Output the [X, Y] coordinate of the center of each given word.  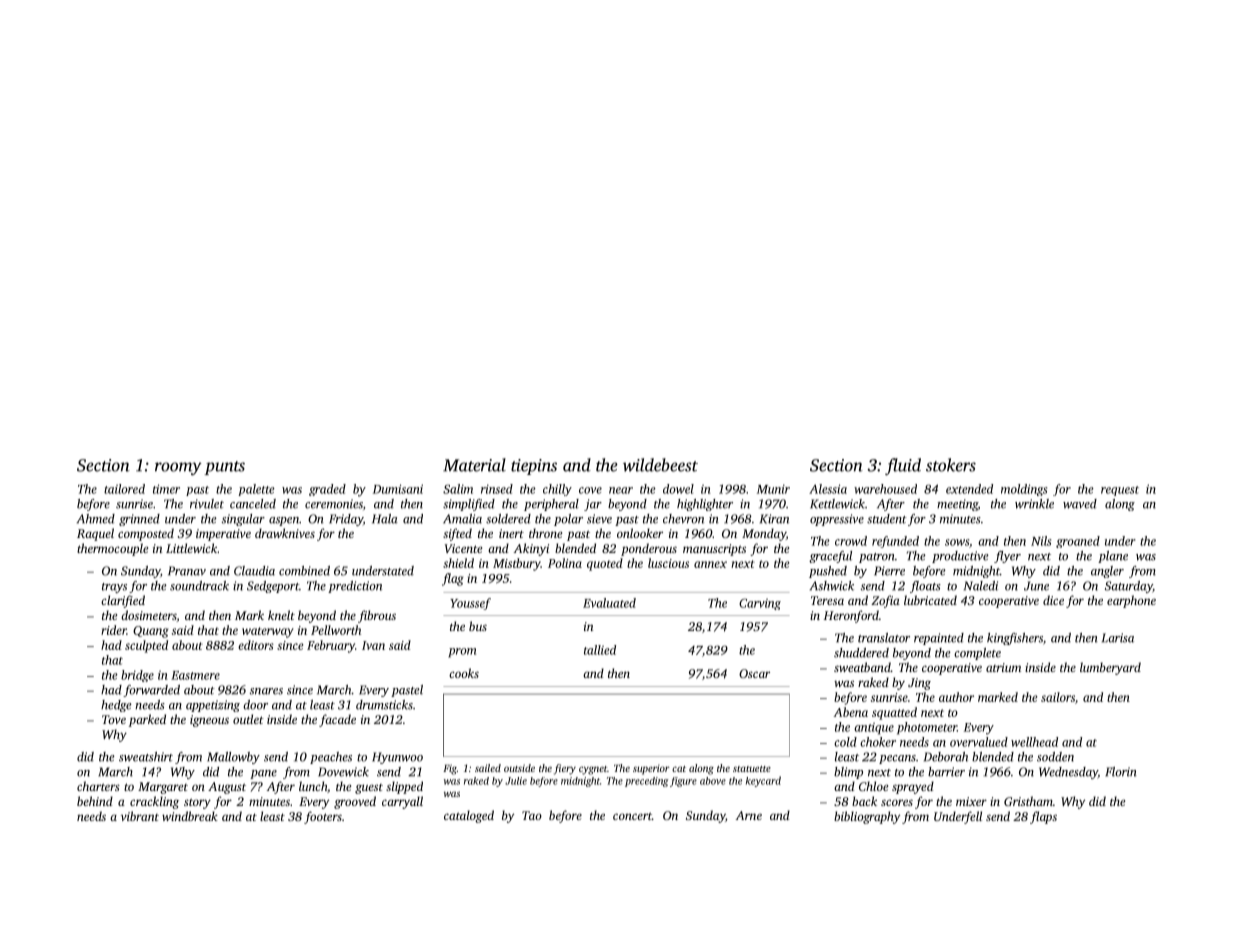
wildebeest [660, 465]
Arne [749, 815]
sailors [1058, 697]
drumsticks [384, 705]
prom [462, 653]
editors [256, 645]
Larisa [1118, 638]
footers [323, 817]
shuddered [861, 653]
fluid [903, 466]
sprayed [913, 787]
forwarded [151, 691]
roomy [178, 468]
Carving [760, 604]
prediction [355, 587]
